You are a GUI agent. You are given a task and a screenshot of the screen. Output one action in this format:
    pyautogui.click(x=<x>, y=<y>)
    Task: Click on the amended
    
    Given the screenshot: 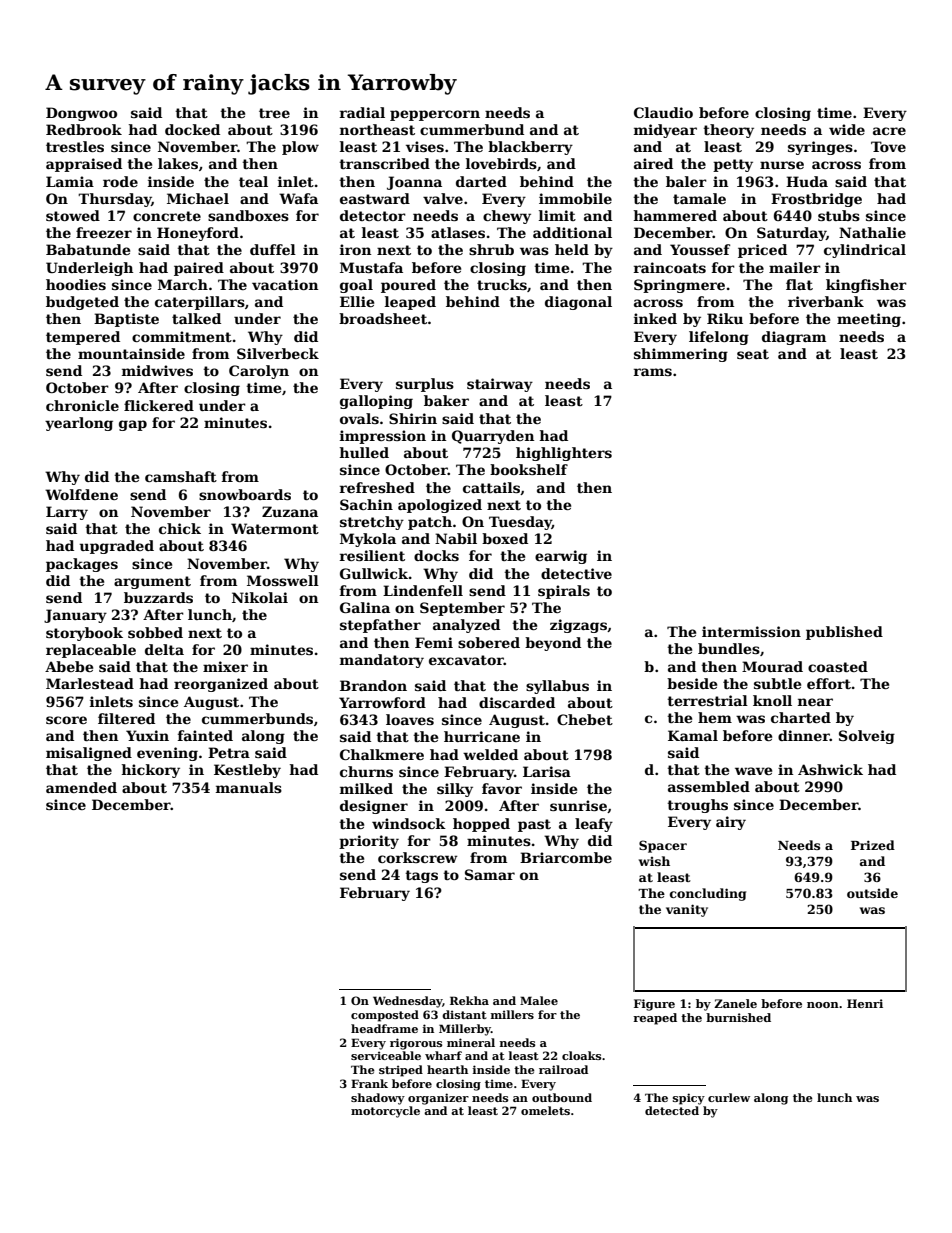 What is the action you would take?
    pyautogui.click(x=81, y=787)
